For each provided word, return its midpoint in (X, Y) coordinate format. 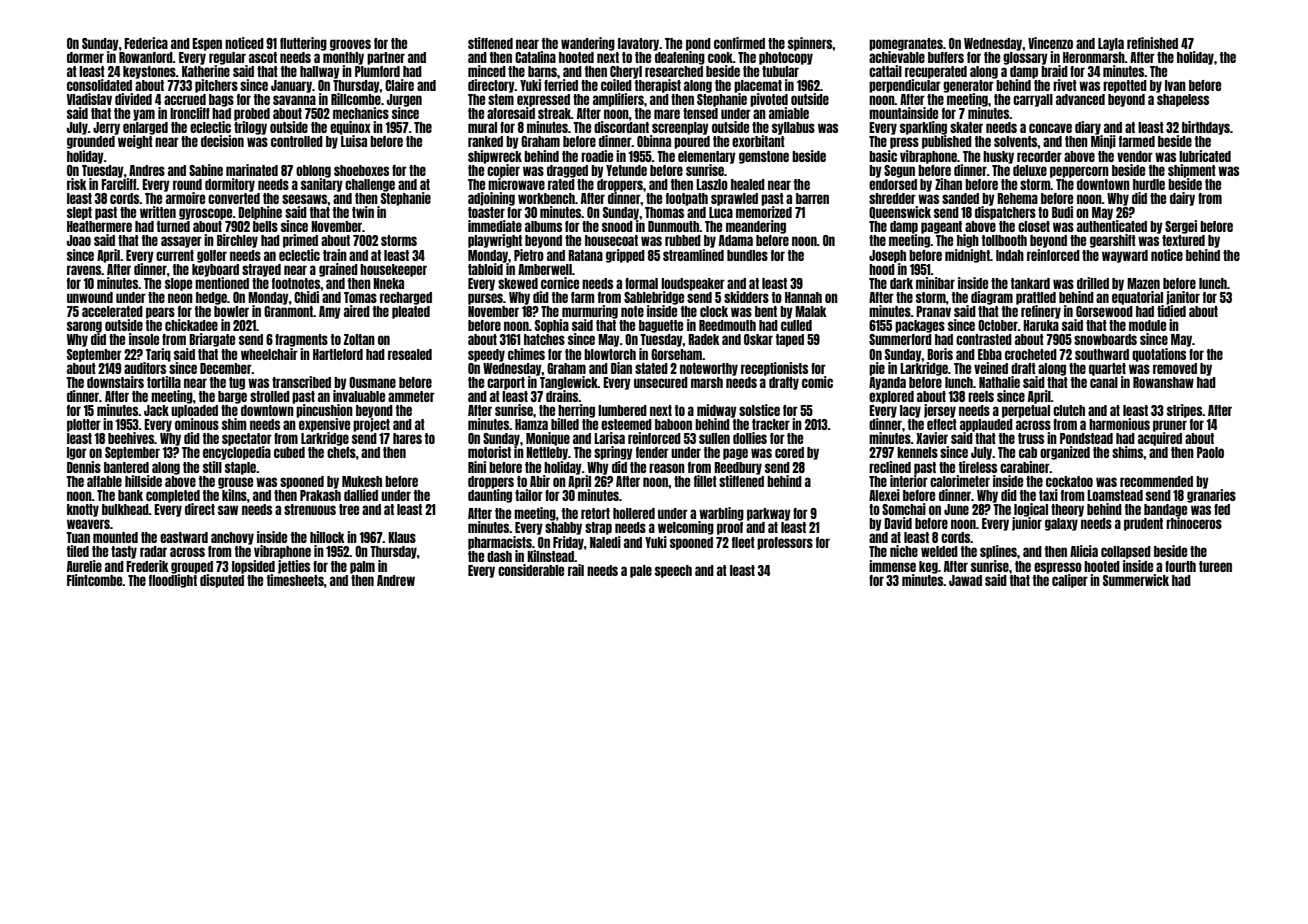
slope (178, 284)
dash (499, 556)
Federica (146, 43)
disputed (222, 581)
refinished (1152, 43)
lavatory (638, 44)
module (1147, 325)
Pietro (529, 255)
